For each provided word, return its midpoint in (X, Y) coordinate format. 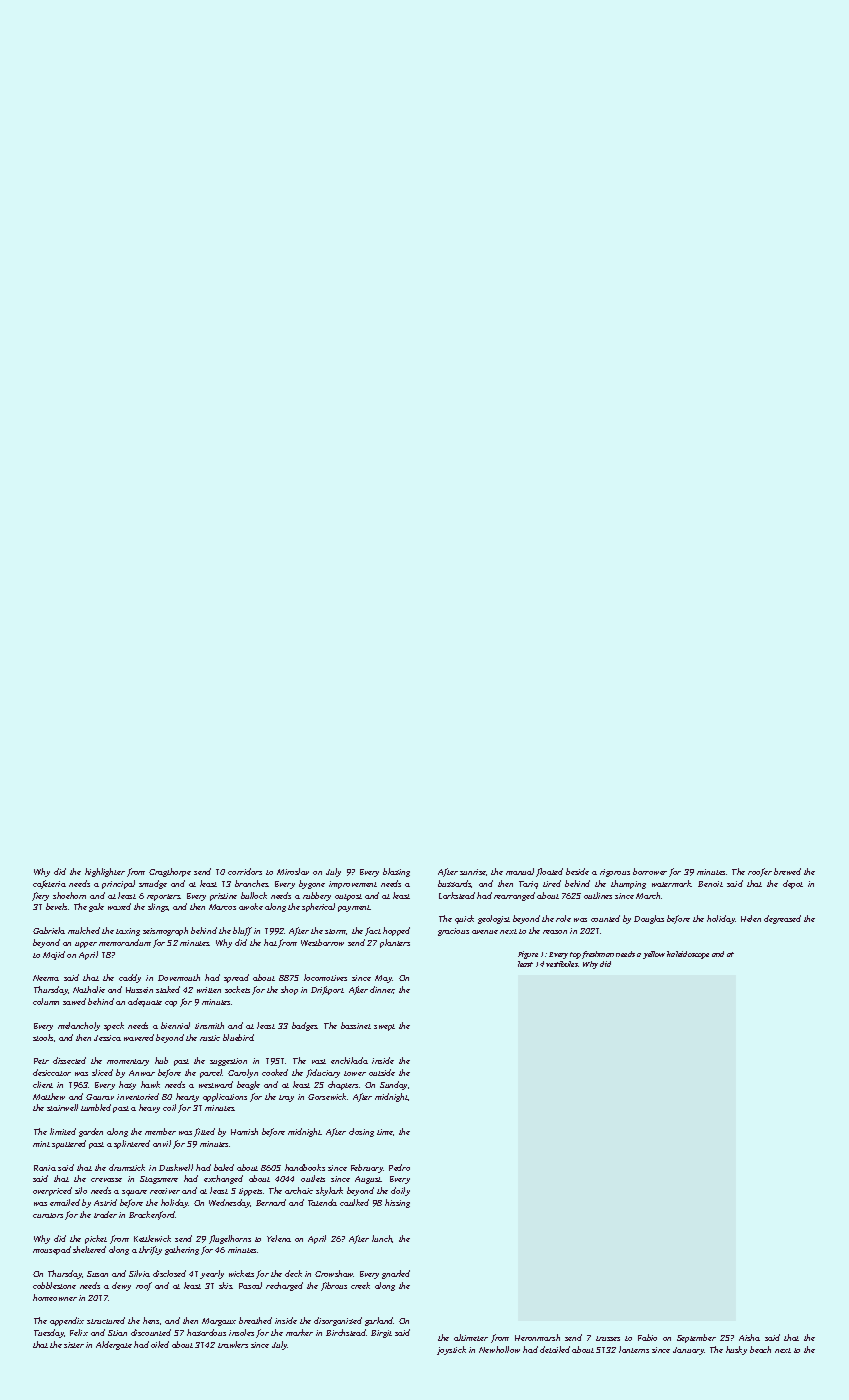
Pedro (399, 1167)
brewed (787, 871)
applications (225, 1097)
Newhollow (499, 1349)
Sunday (393, 1085)
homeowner (55, 1297)
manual (520, 871)
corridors (245, 871)
